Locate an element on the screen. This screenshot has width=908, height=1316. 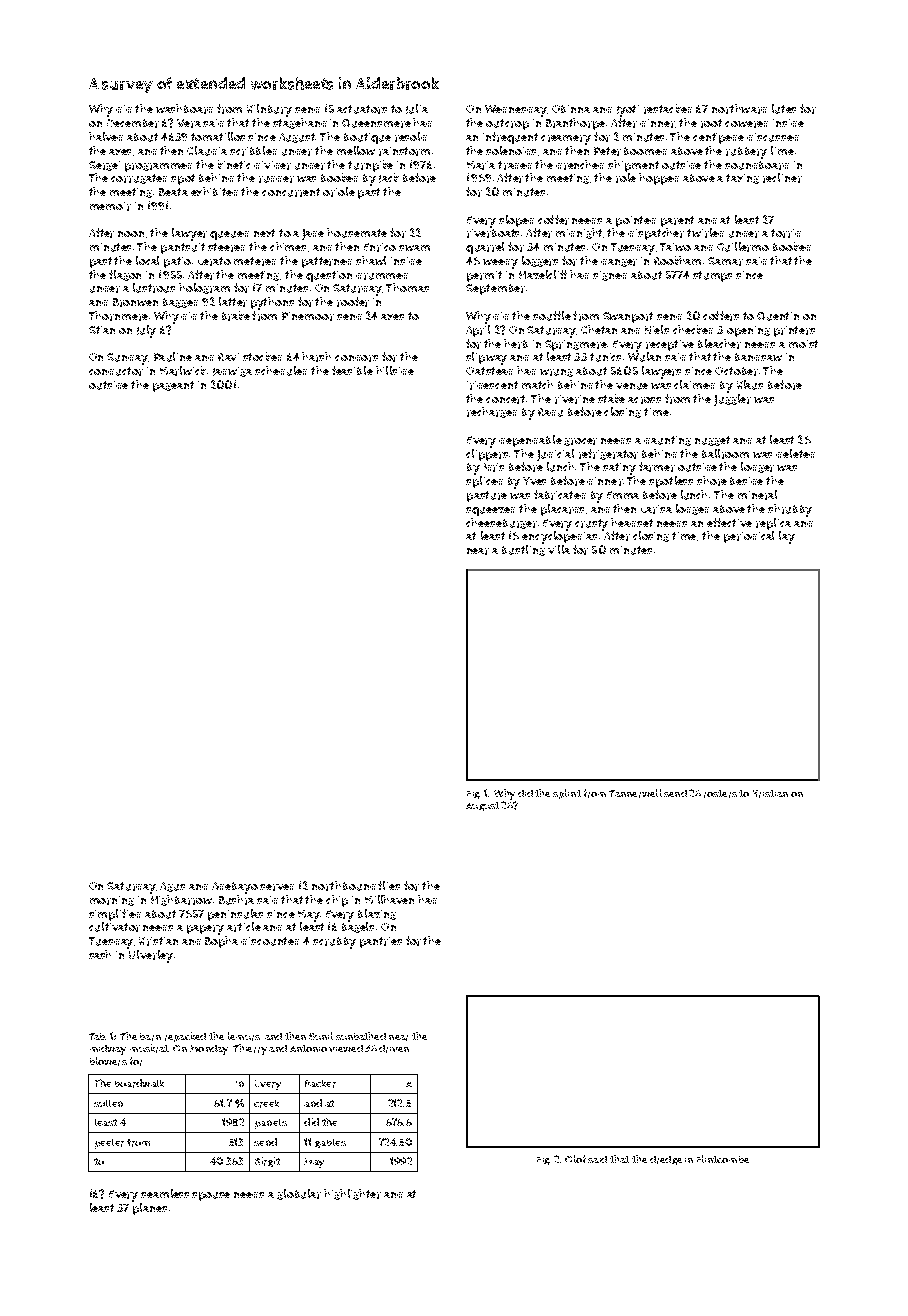
dredge is located at coordinates (666, 1160).
